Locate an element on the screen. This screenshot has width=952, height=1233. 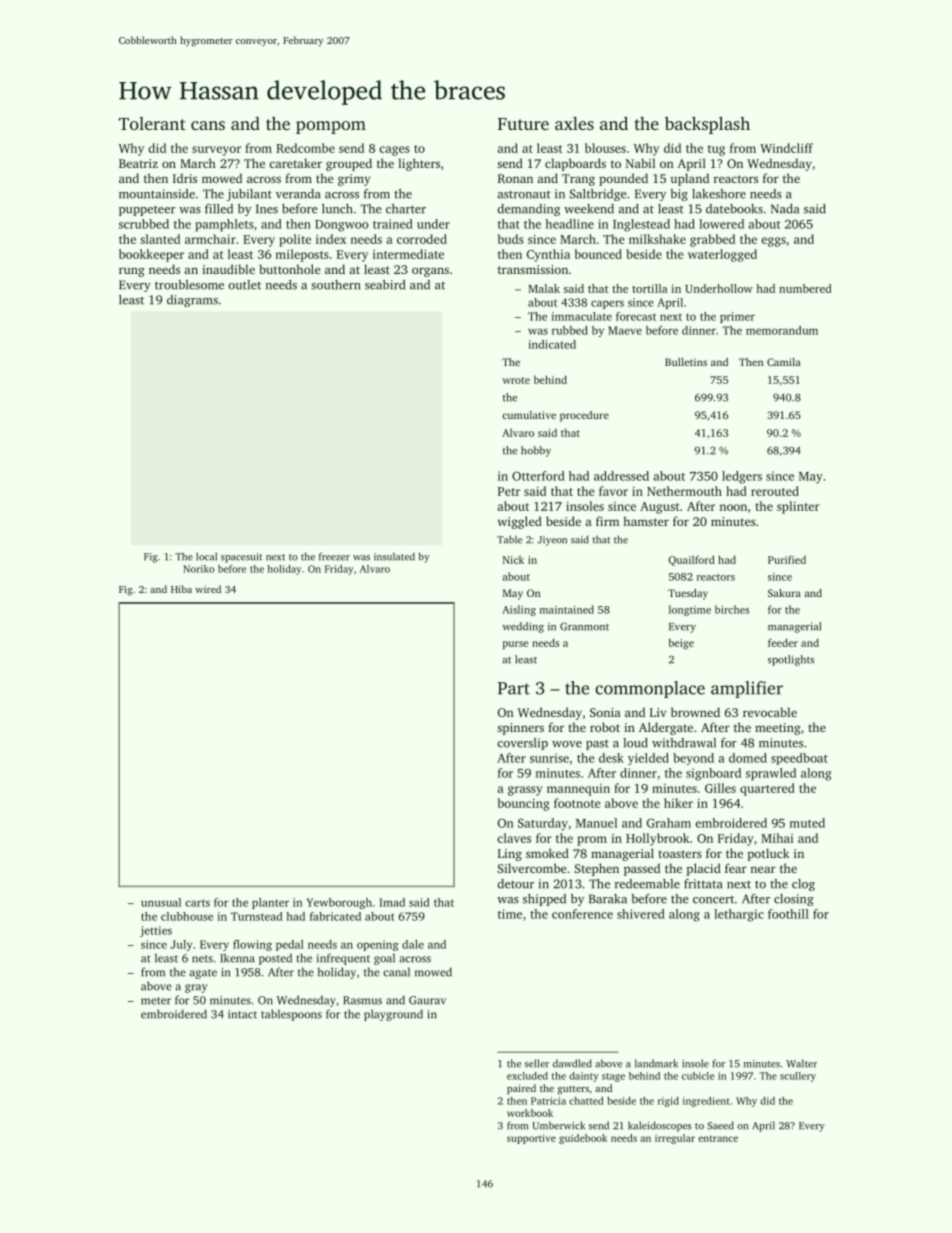
entrance is located at coordinates (718, 1139).
